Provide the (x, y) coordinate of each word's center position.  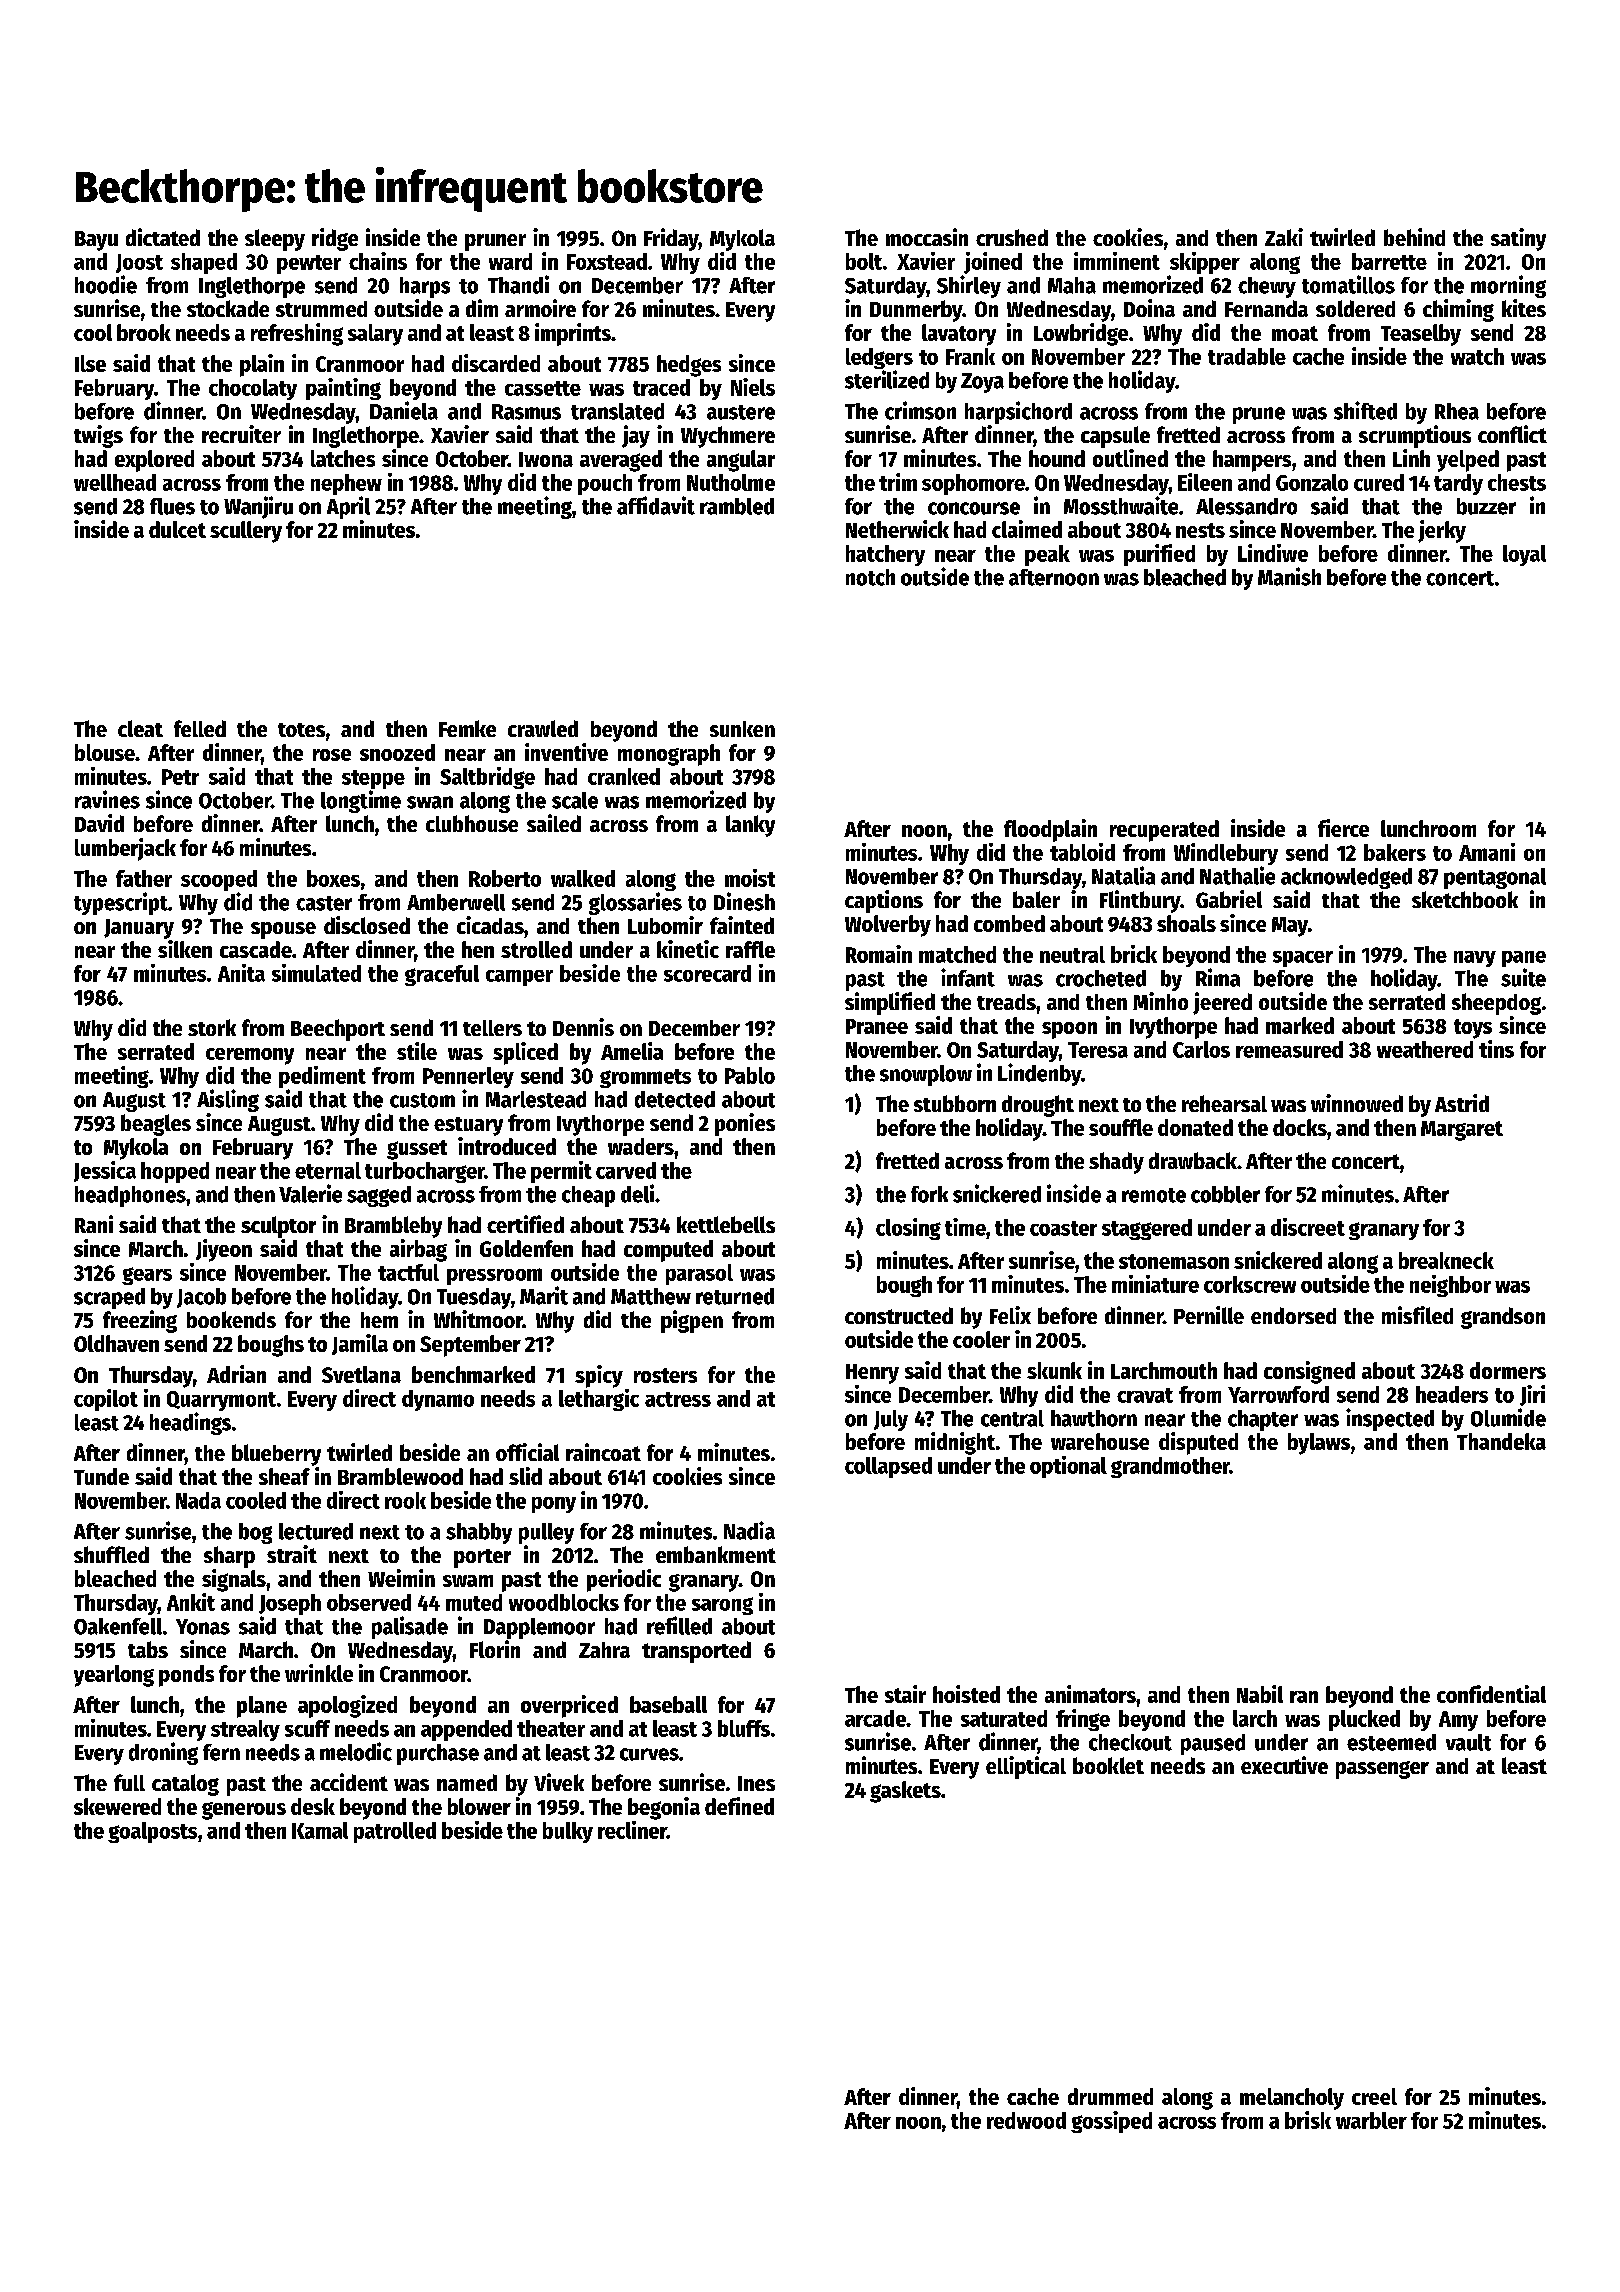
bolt (864, 261)
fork (929, 1194)
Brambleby (393, 1227)
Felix (1010, 1315)
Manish (1289, 576)
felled (200, 728)
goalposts (152, 1832)
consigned (1309, 1372)
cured (1379, 482)
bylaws (1319, 1444)
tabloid (1082, 852)
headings (190, 1423)
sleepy (275, 240)
